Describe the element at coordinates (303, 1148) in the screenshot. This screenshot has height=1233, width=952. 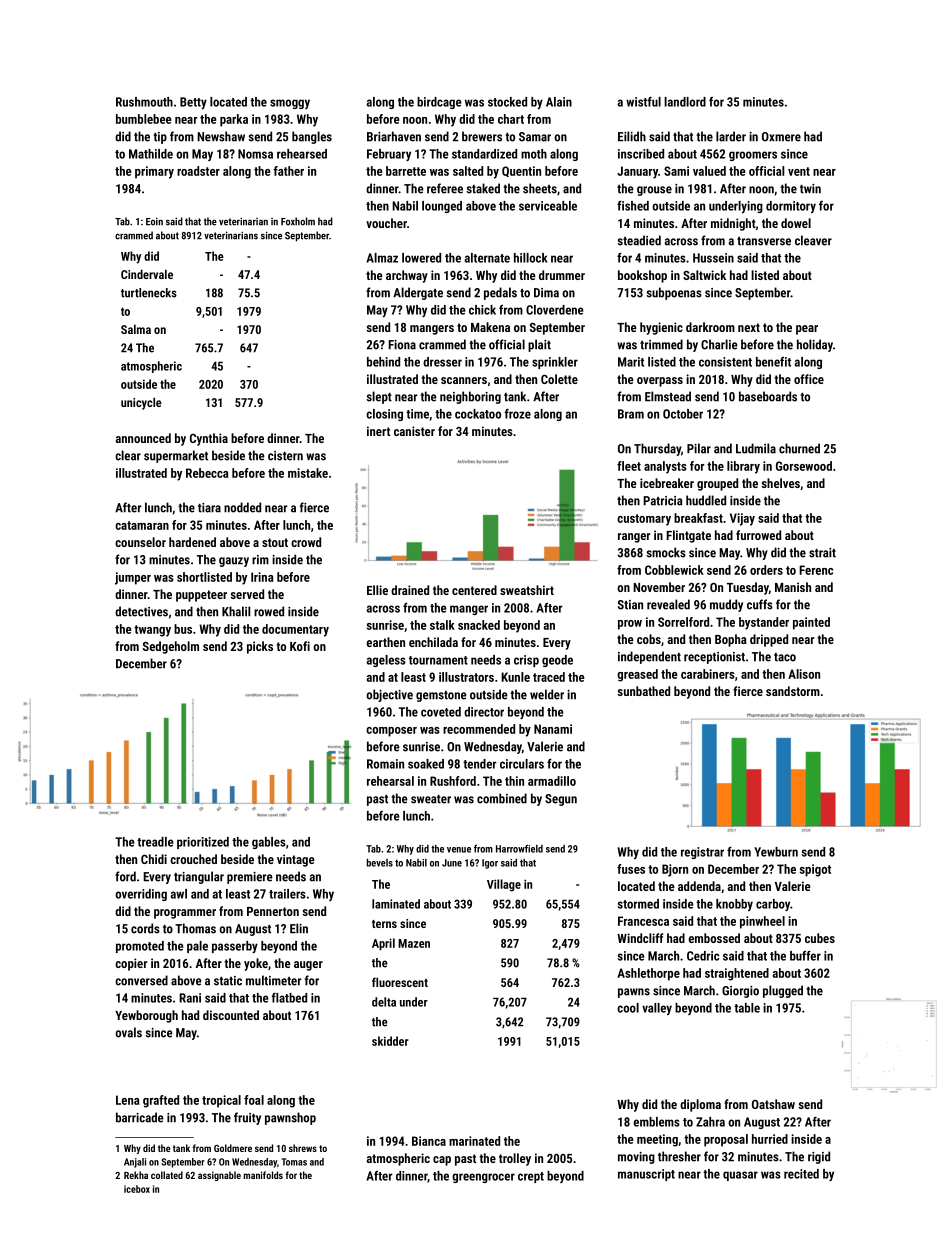
I see `shrews` at that location.
